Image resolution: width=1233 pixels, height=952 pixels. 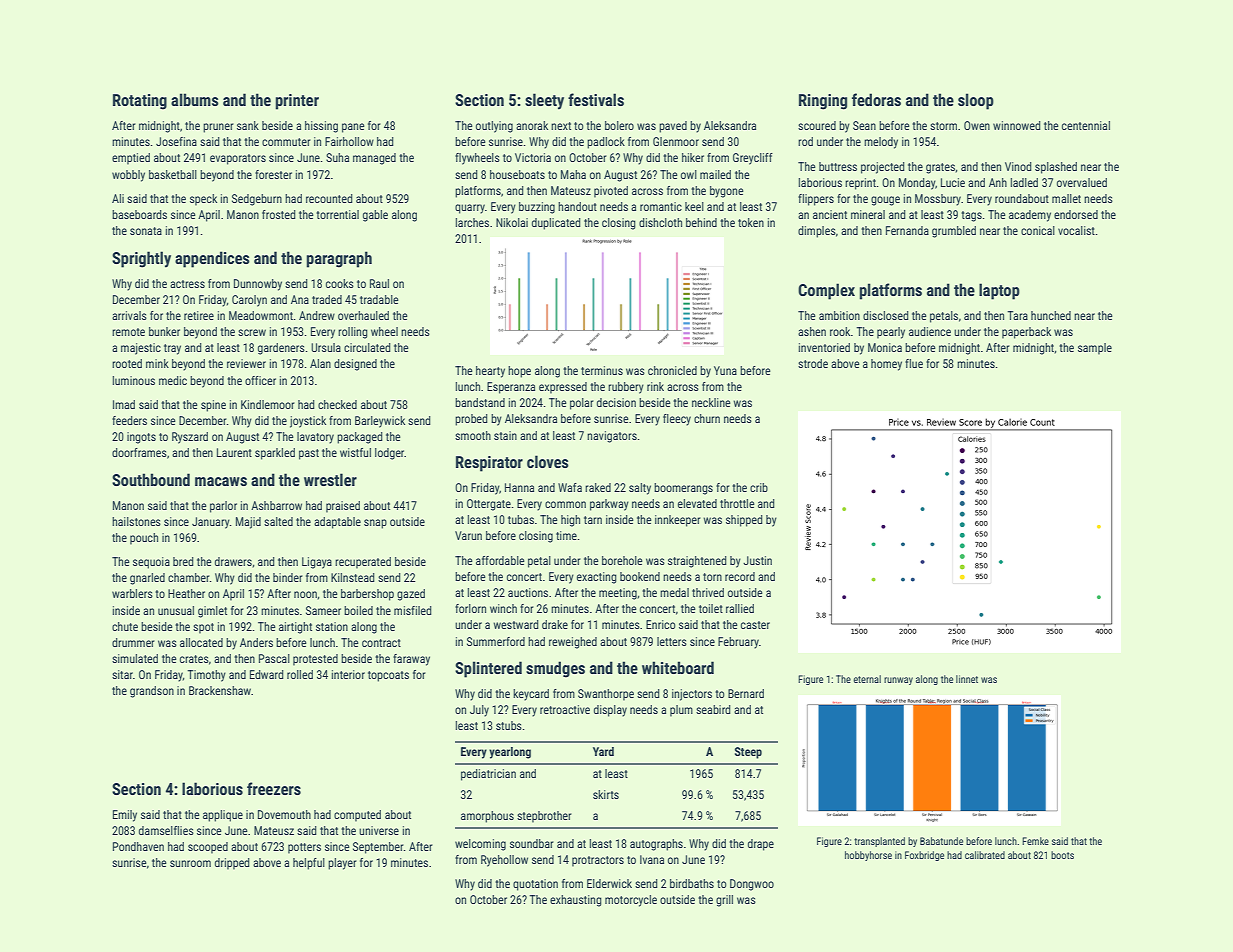 What do you see at coordinates (555, 624) in the screenshot?
I see `drake` at bounding box center [555, 624].
